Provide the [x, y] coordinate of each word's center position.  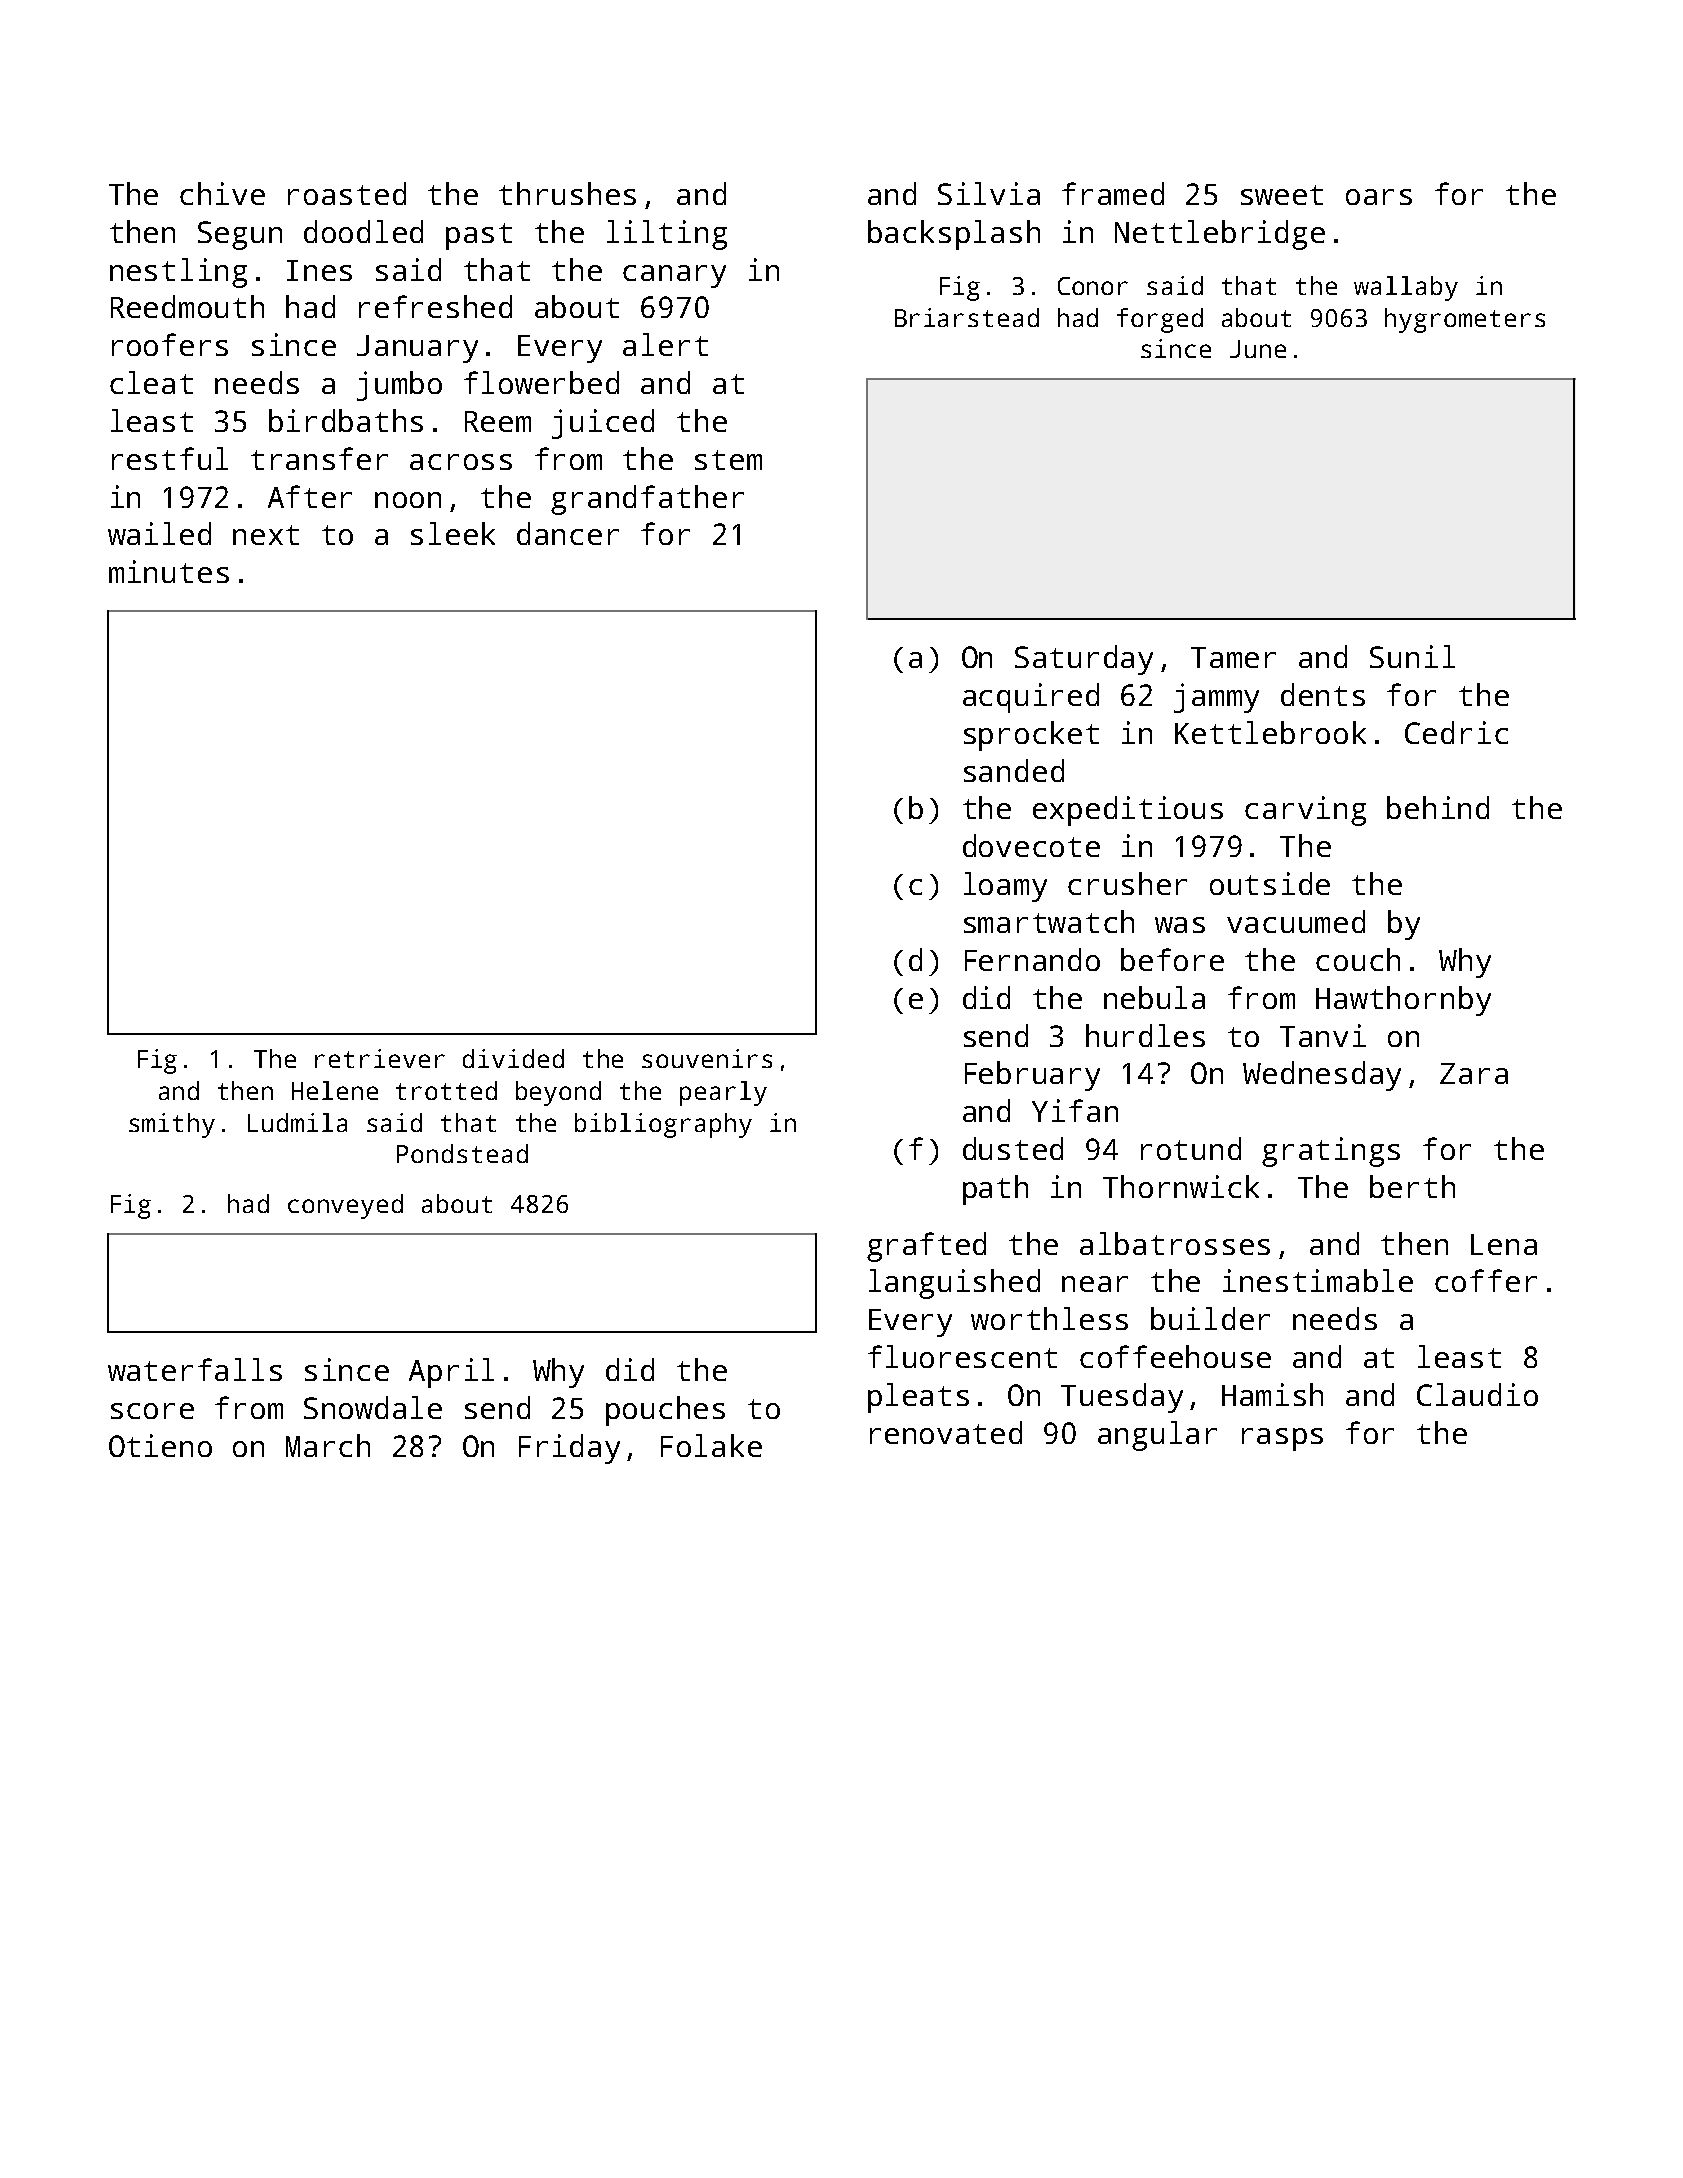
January [417, 349]
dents [1323, 694]
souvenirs [707, 1058]
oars [1379, 197]
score [152, 1411]
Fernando [1032, 959]
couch [1358, 959]
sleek [453, 533]
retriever [380, 1058]
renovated [946, 1432]
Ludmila [297, 1122]
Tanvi [1323, 1035]
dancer [568, 533]
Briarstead [967, 317]
